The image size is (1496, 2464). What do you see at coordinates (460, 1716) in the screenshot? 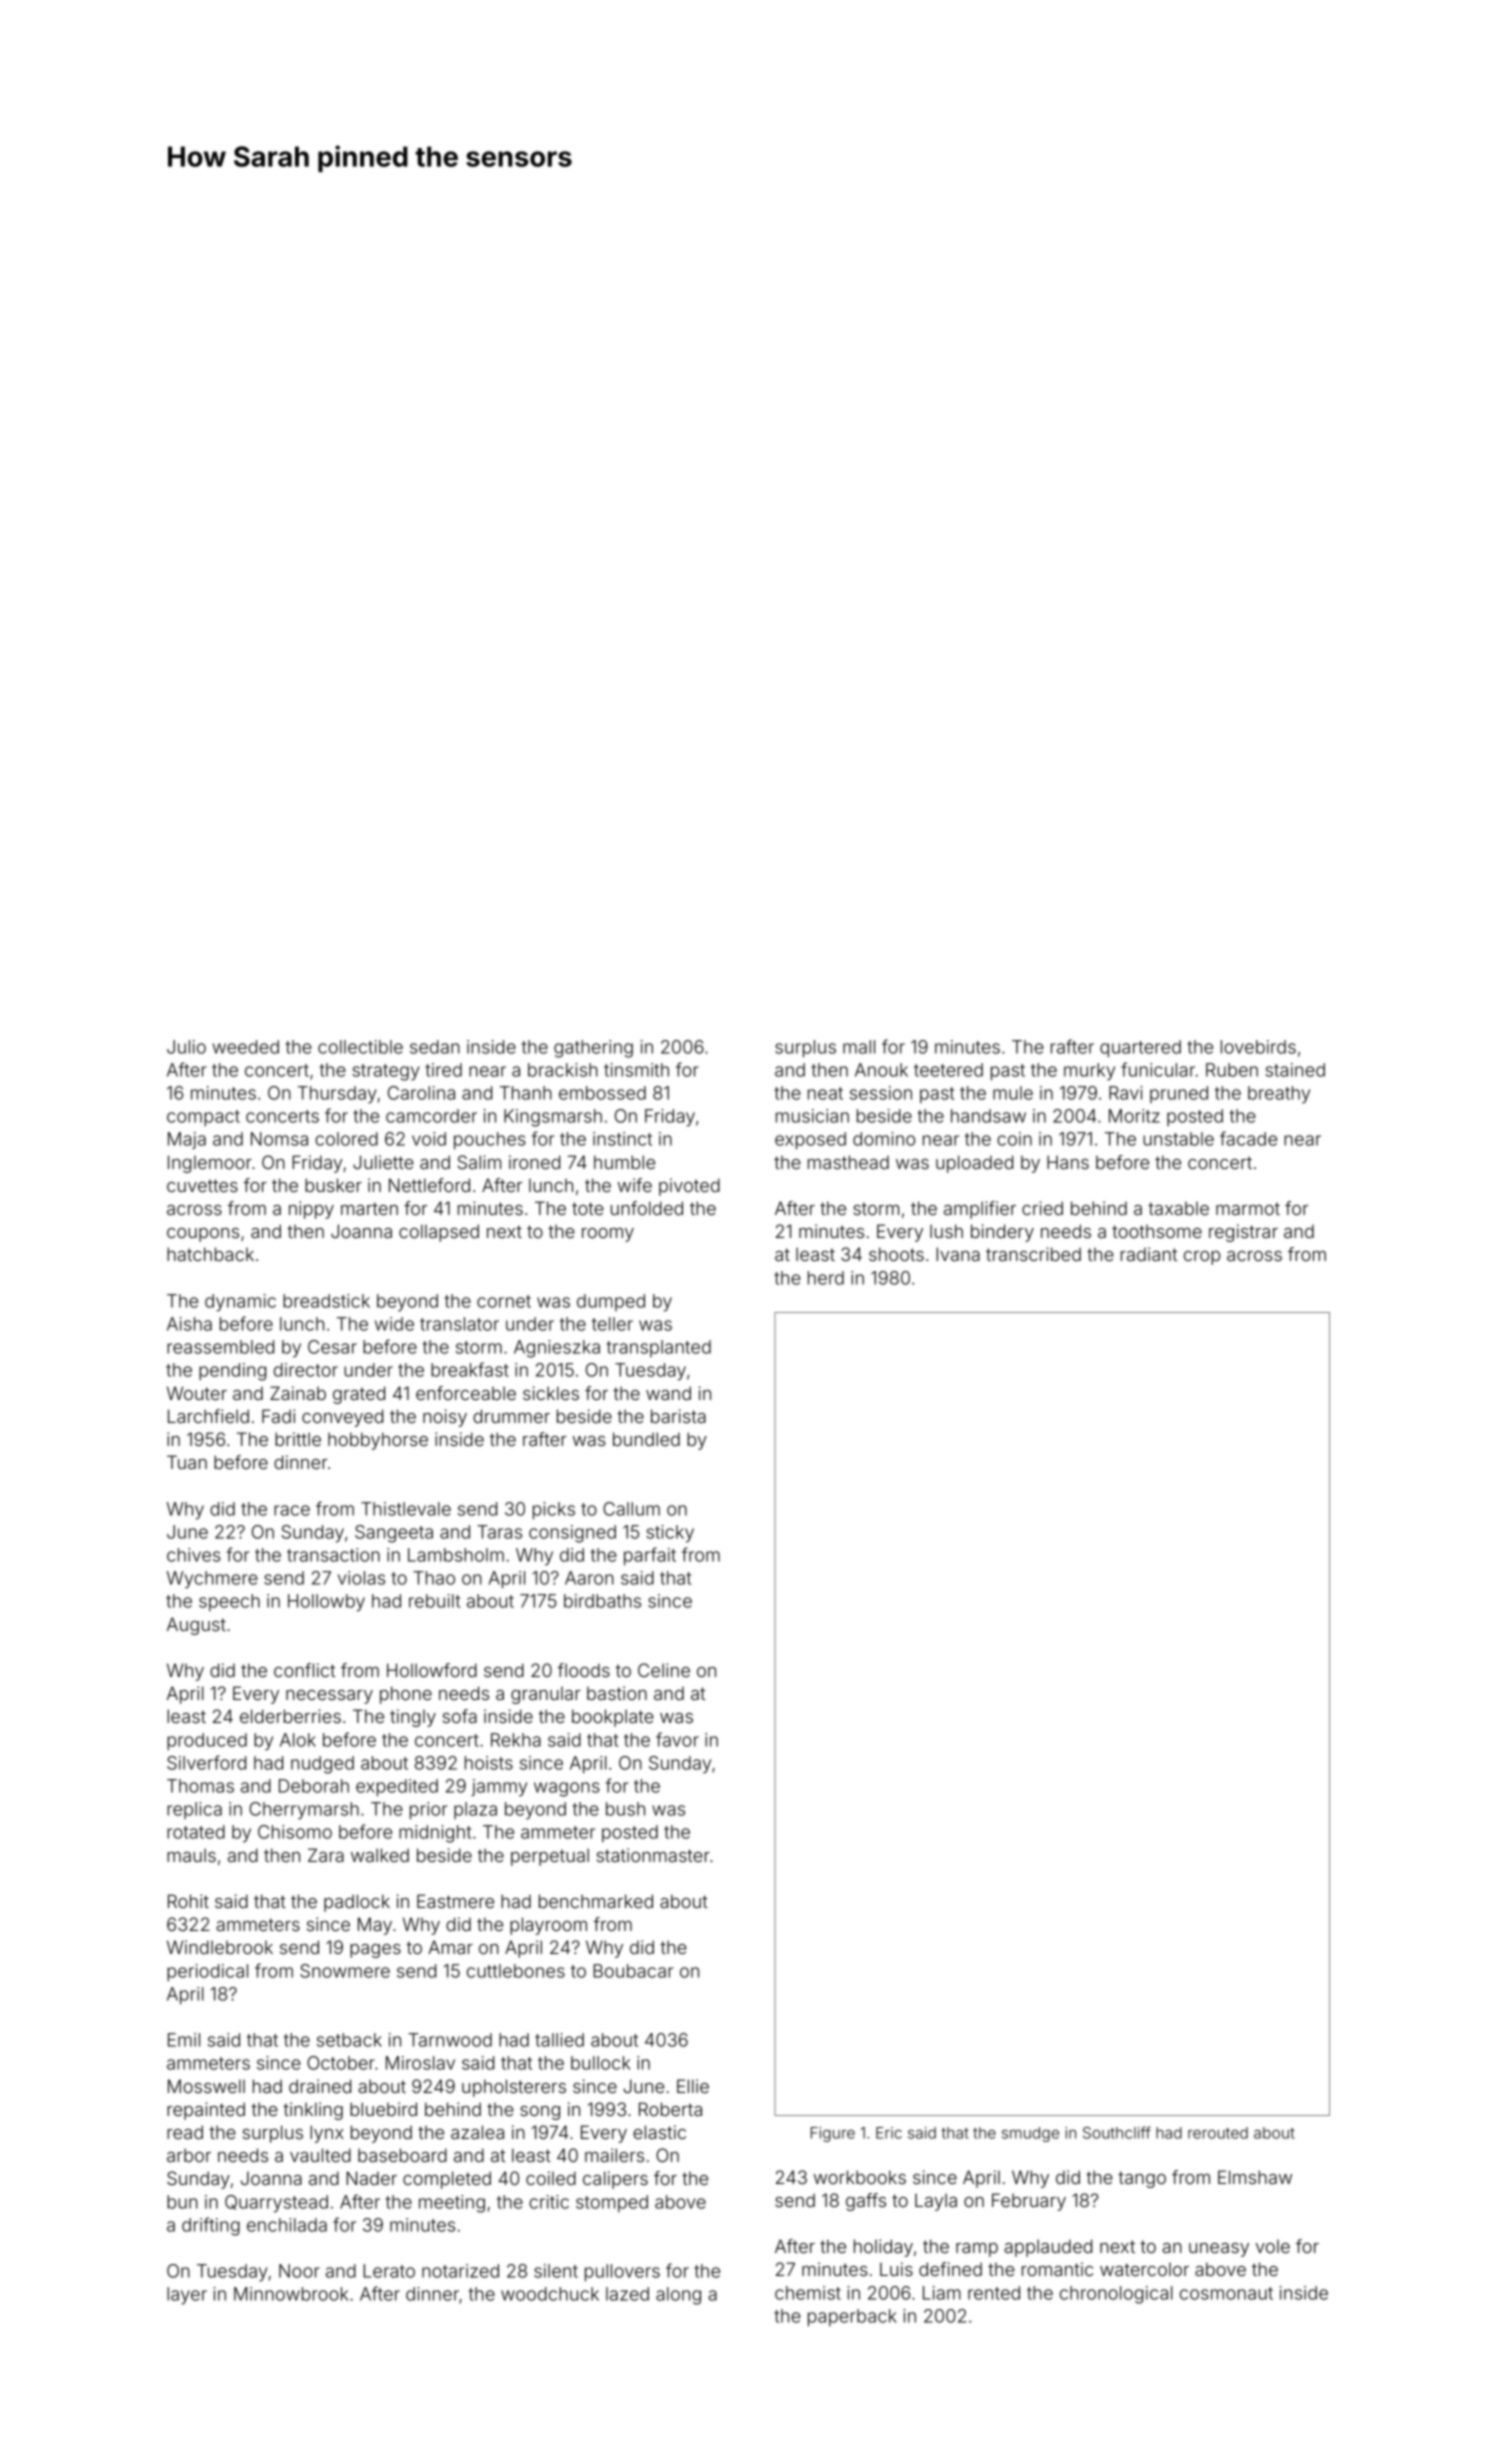
I see `sofa` at bounding box center [460, 1716].
